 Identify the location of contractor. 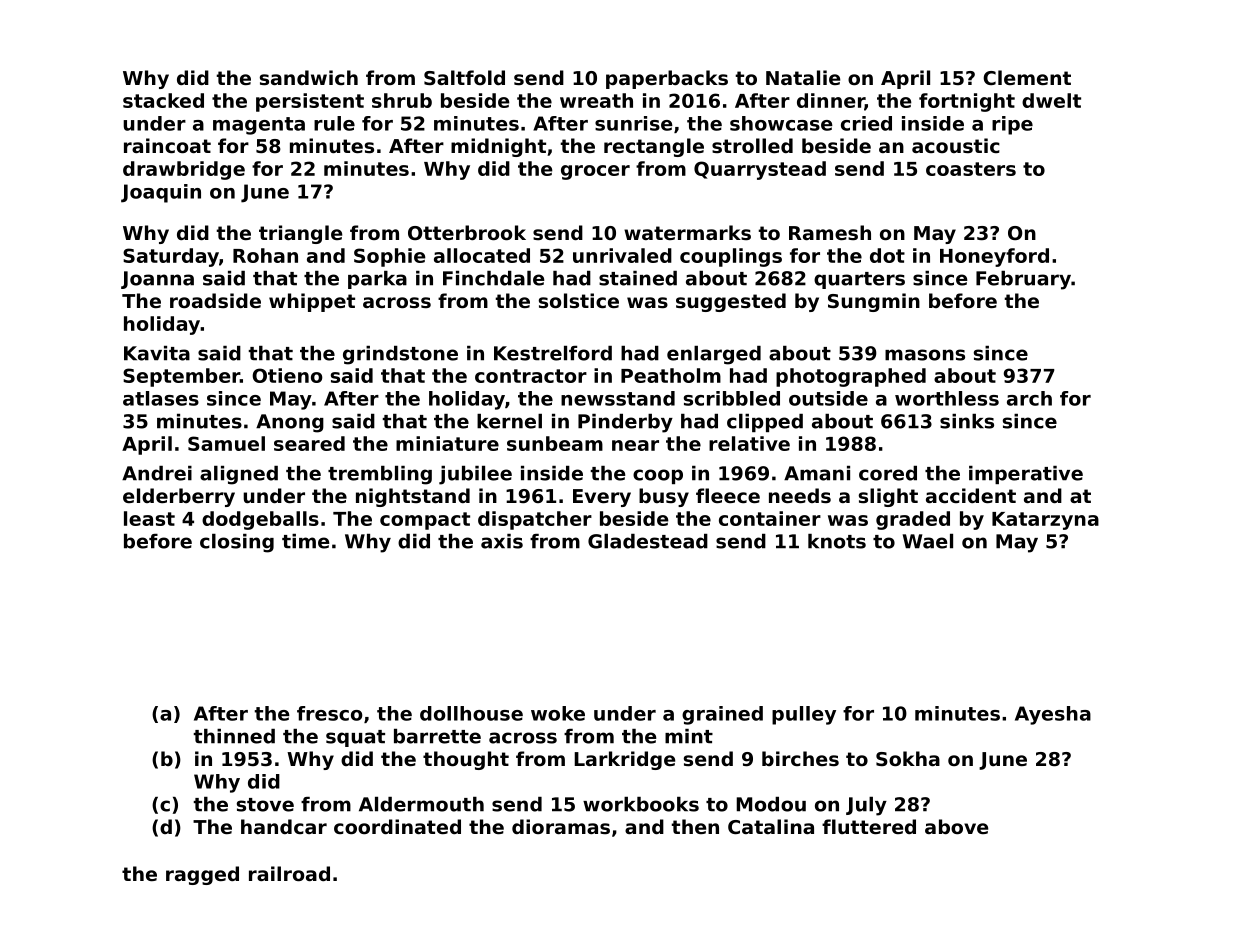
(531, 376).
